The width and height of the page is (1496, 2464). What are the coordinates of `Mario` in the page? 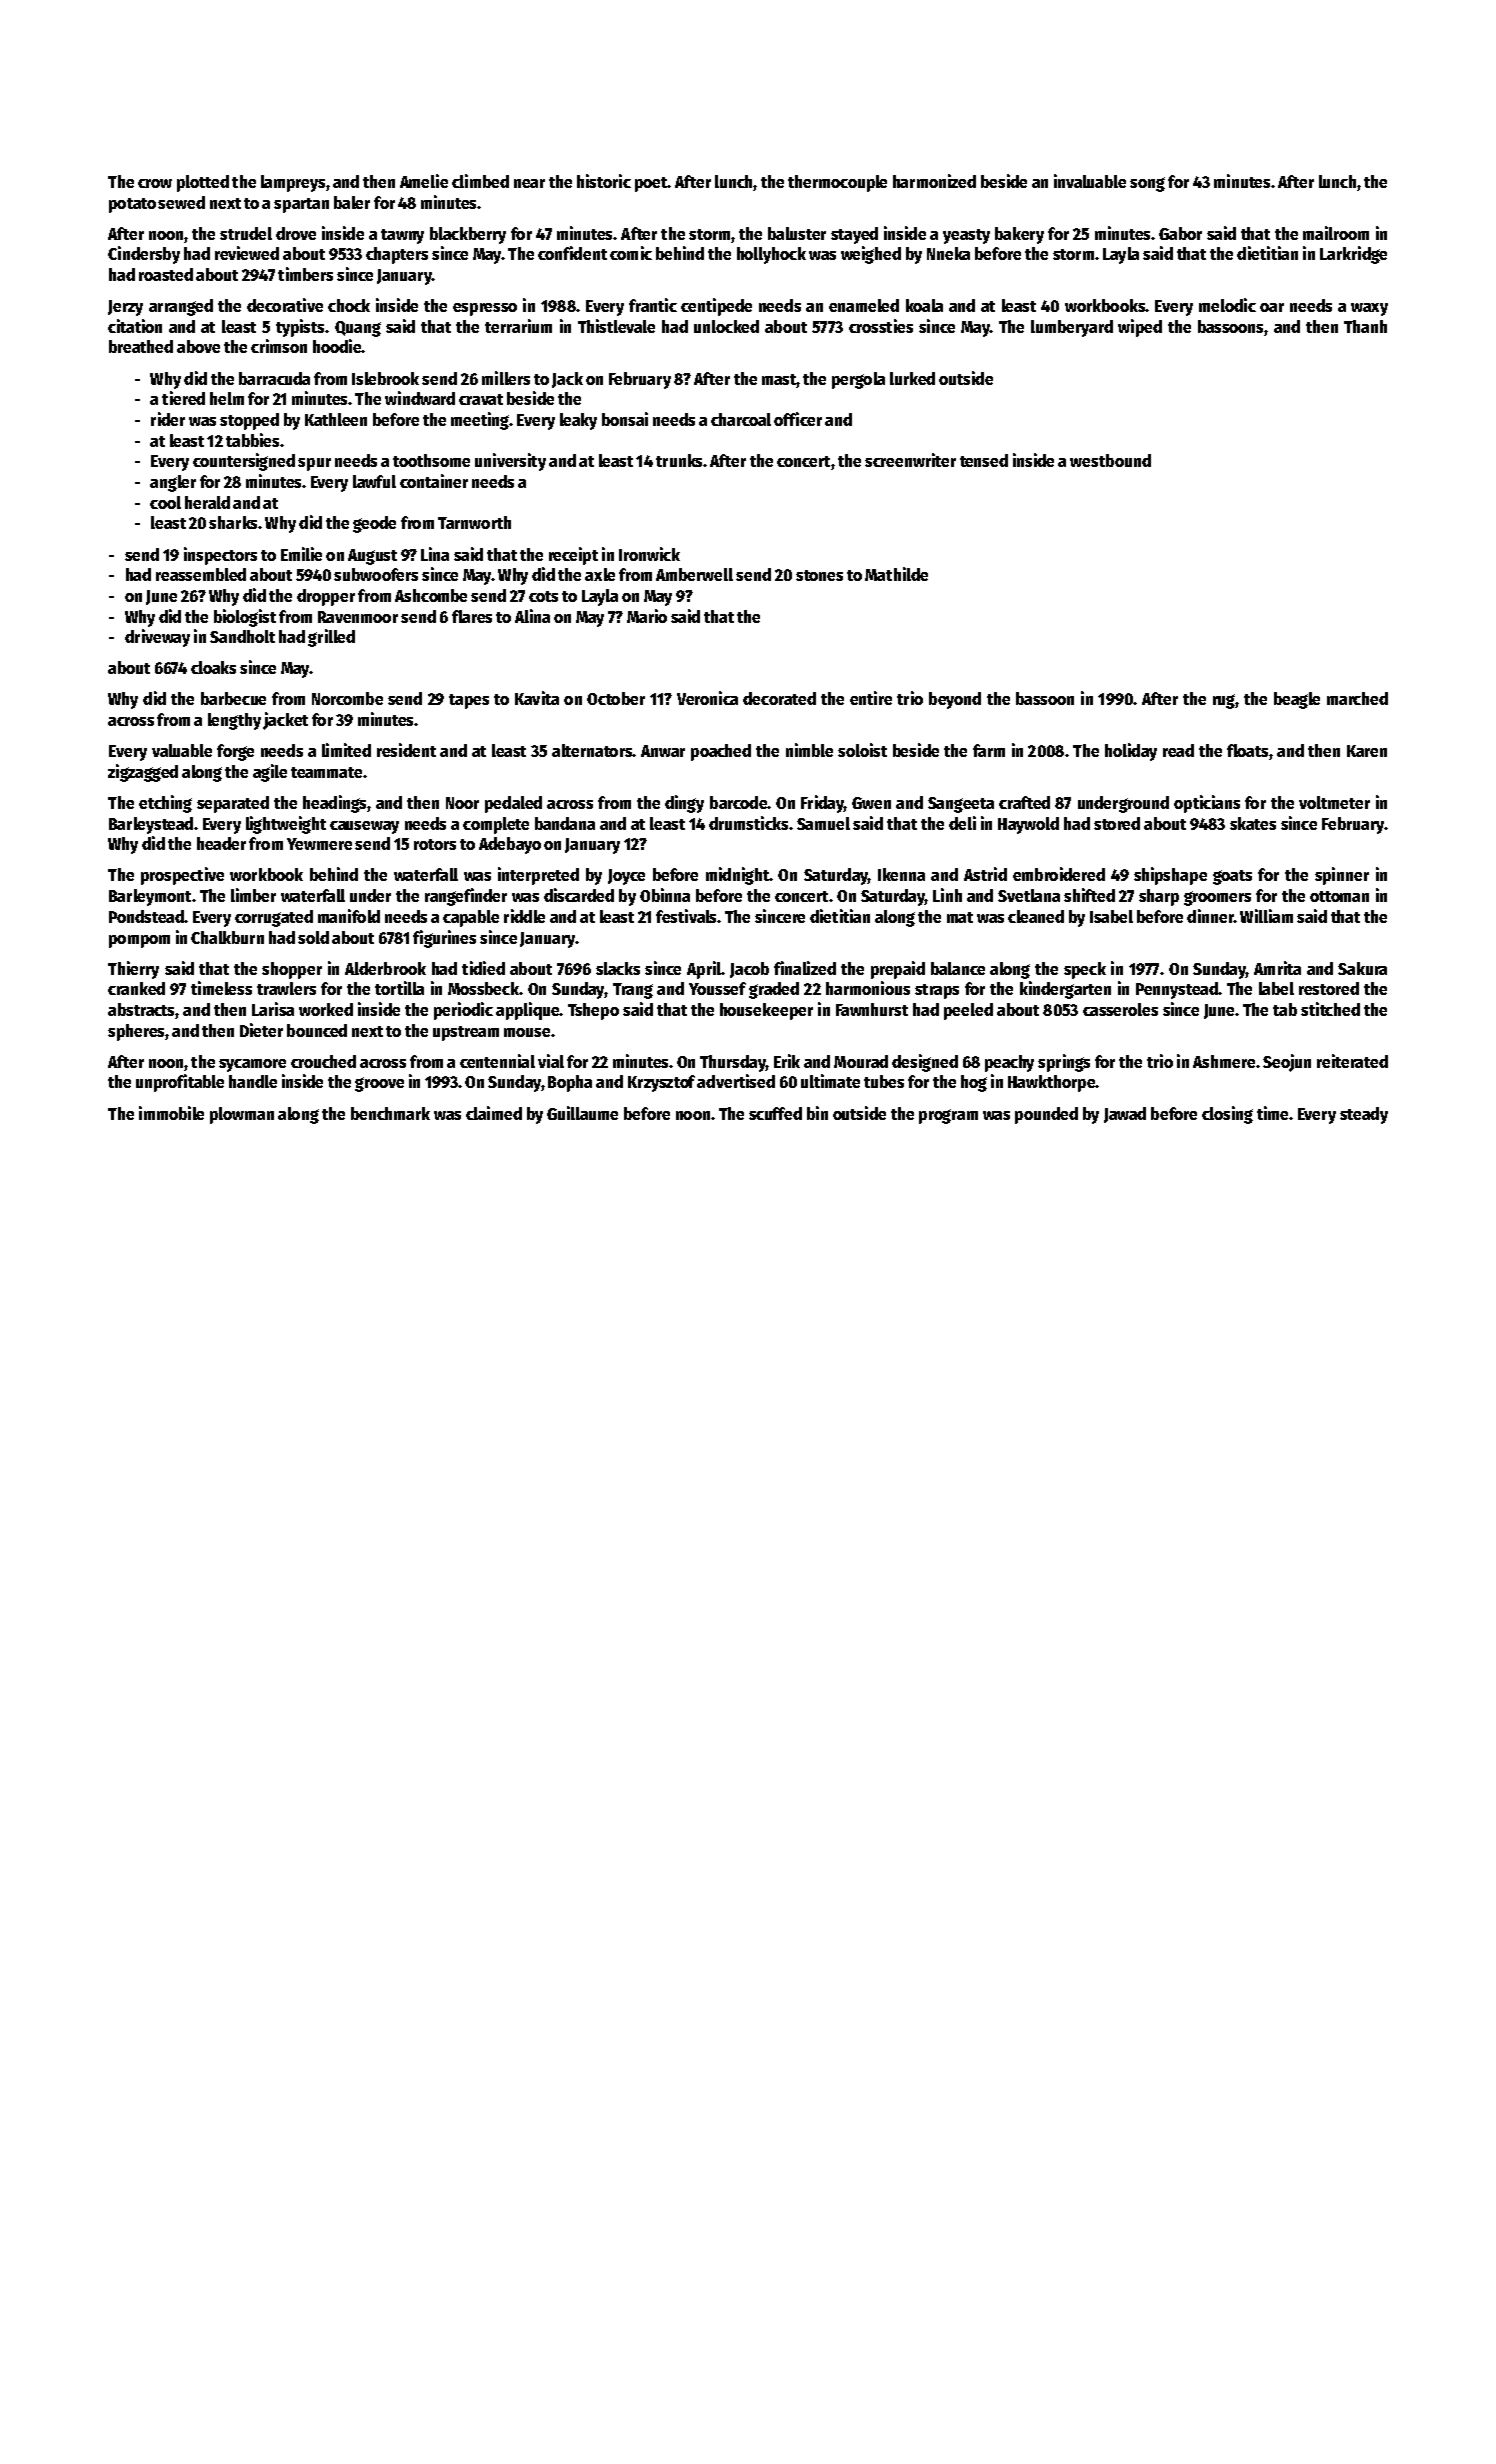 It's located at (647, 616).
